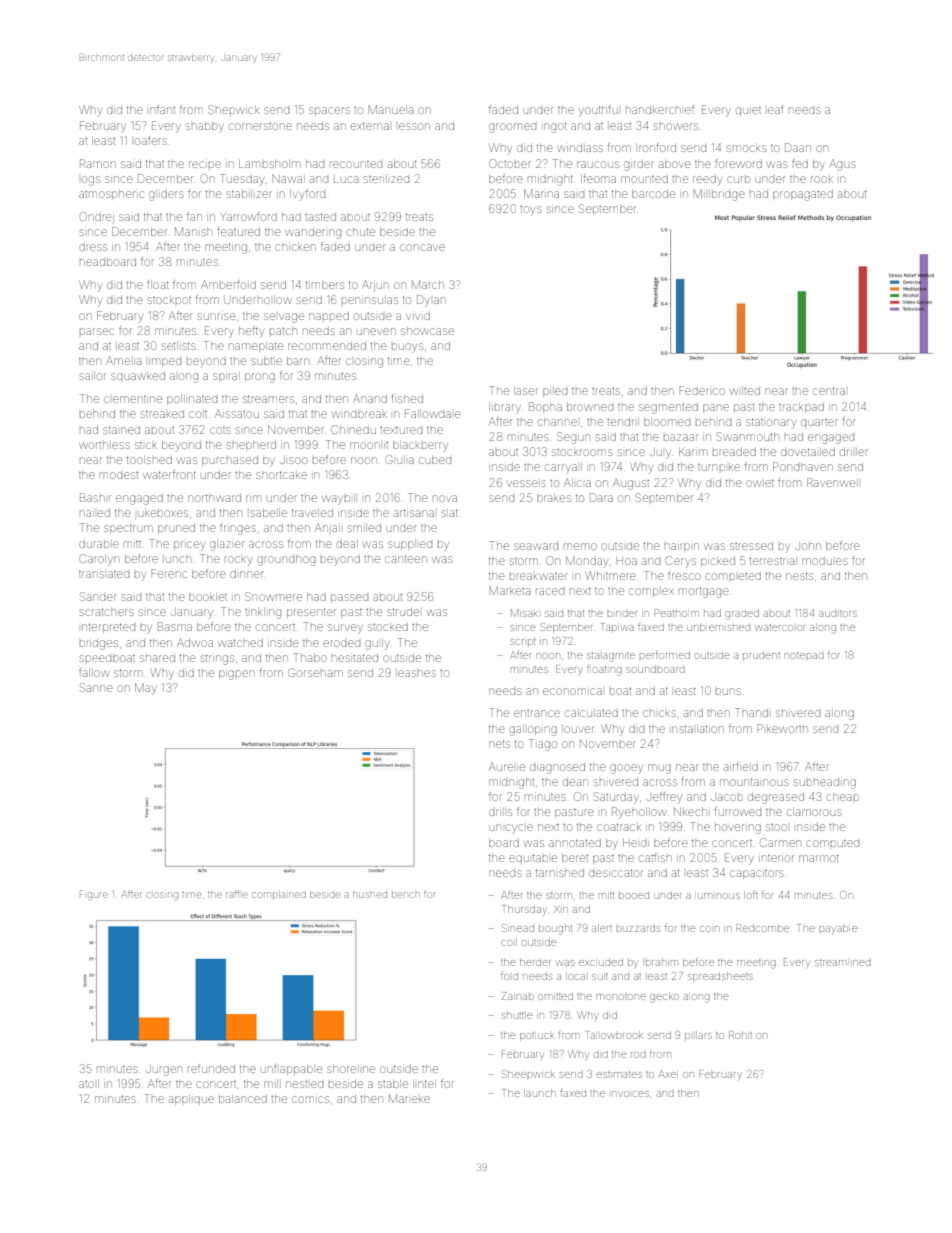  Describe the element at coordinates (511, 829) in the screenshot. I see `unicycle` at that location.
